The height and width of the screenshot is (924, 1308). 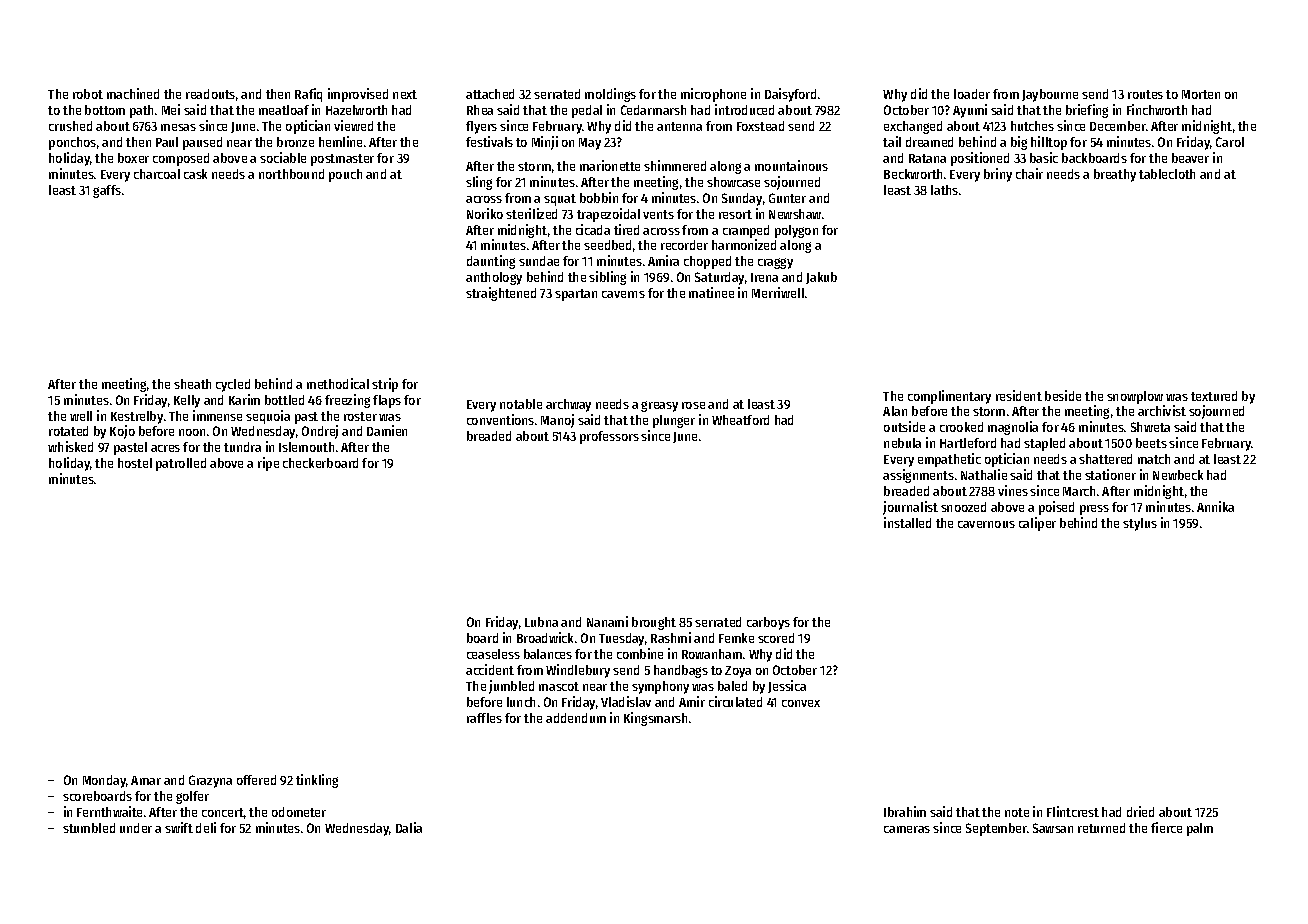 I want to click on accident, so click(x=490, y=669).
